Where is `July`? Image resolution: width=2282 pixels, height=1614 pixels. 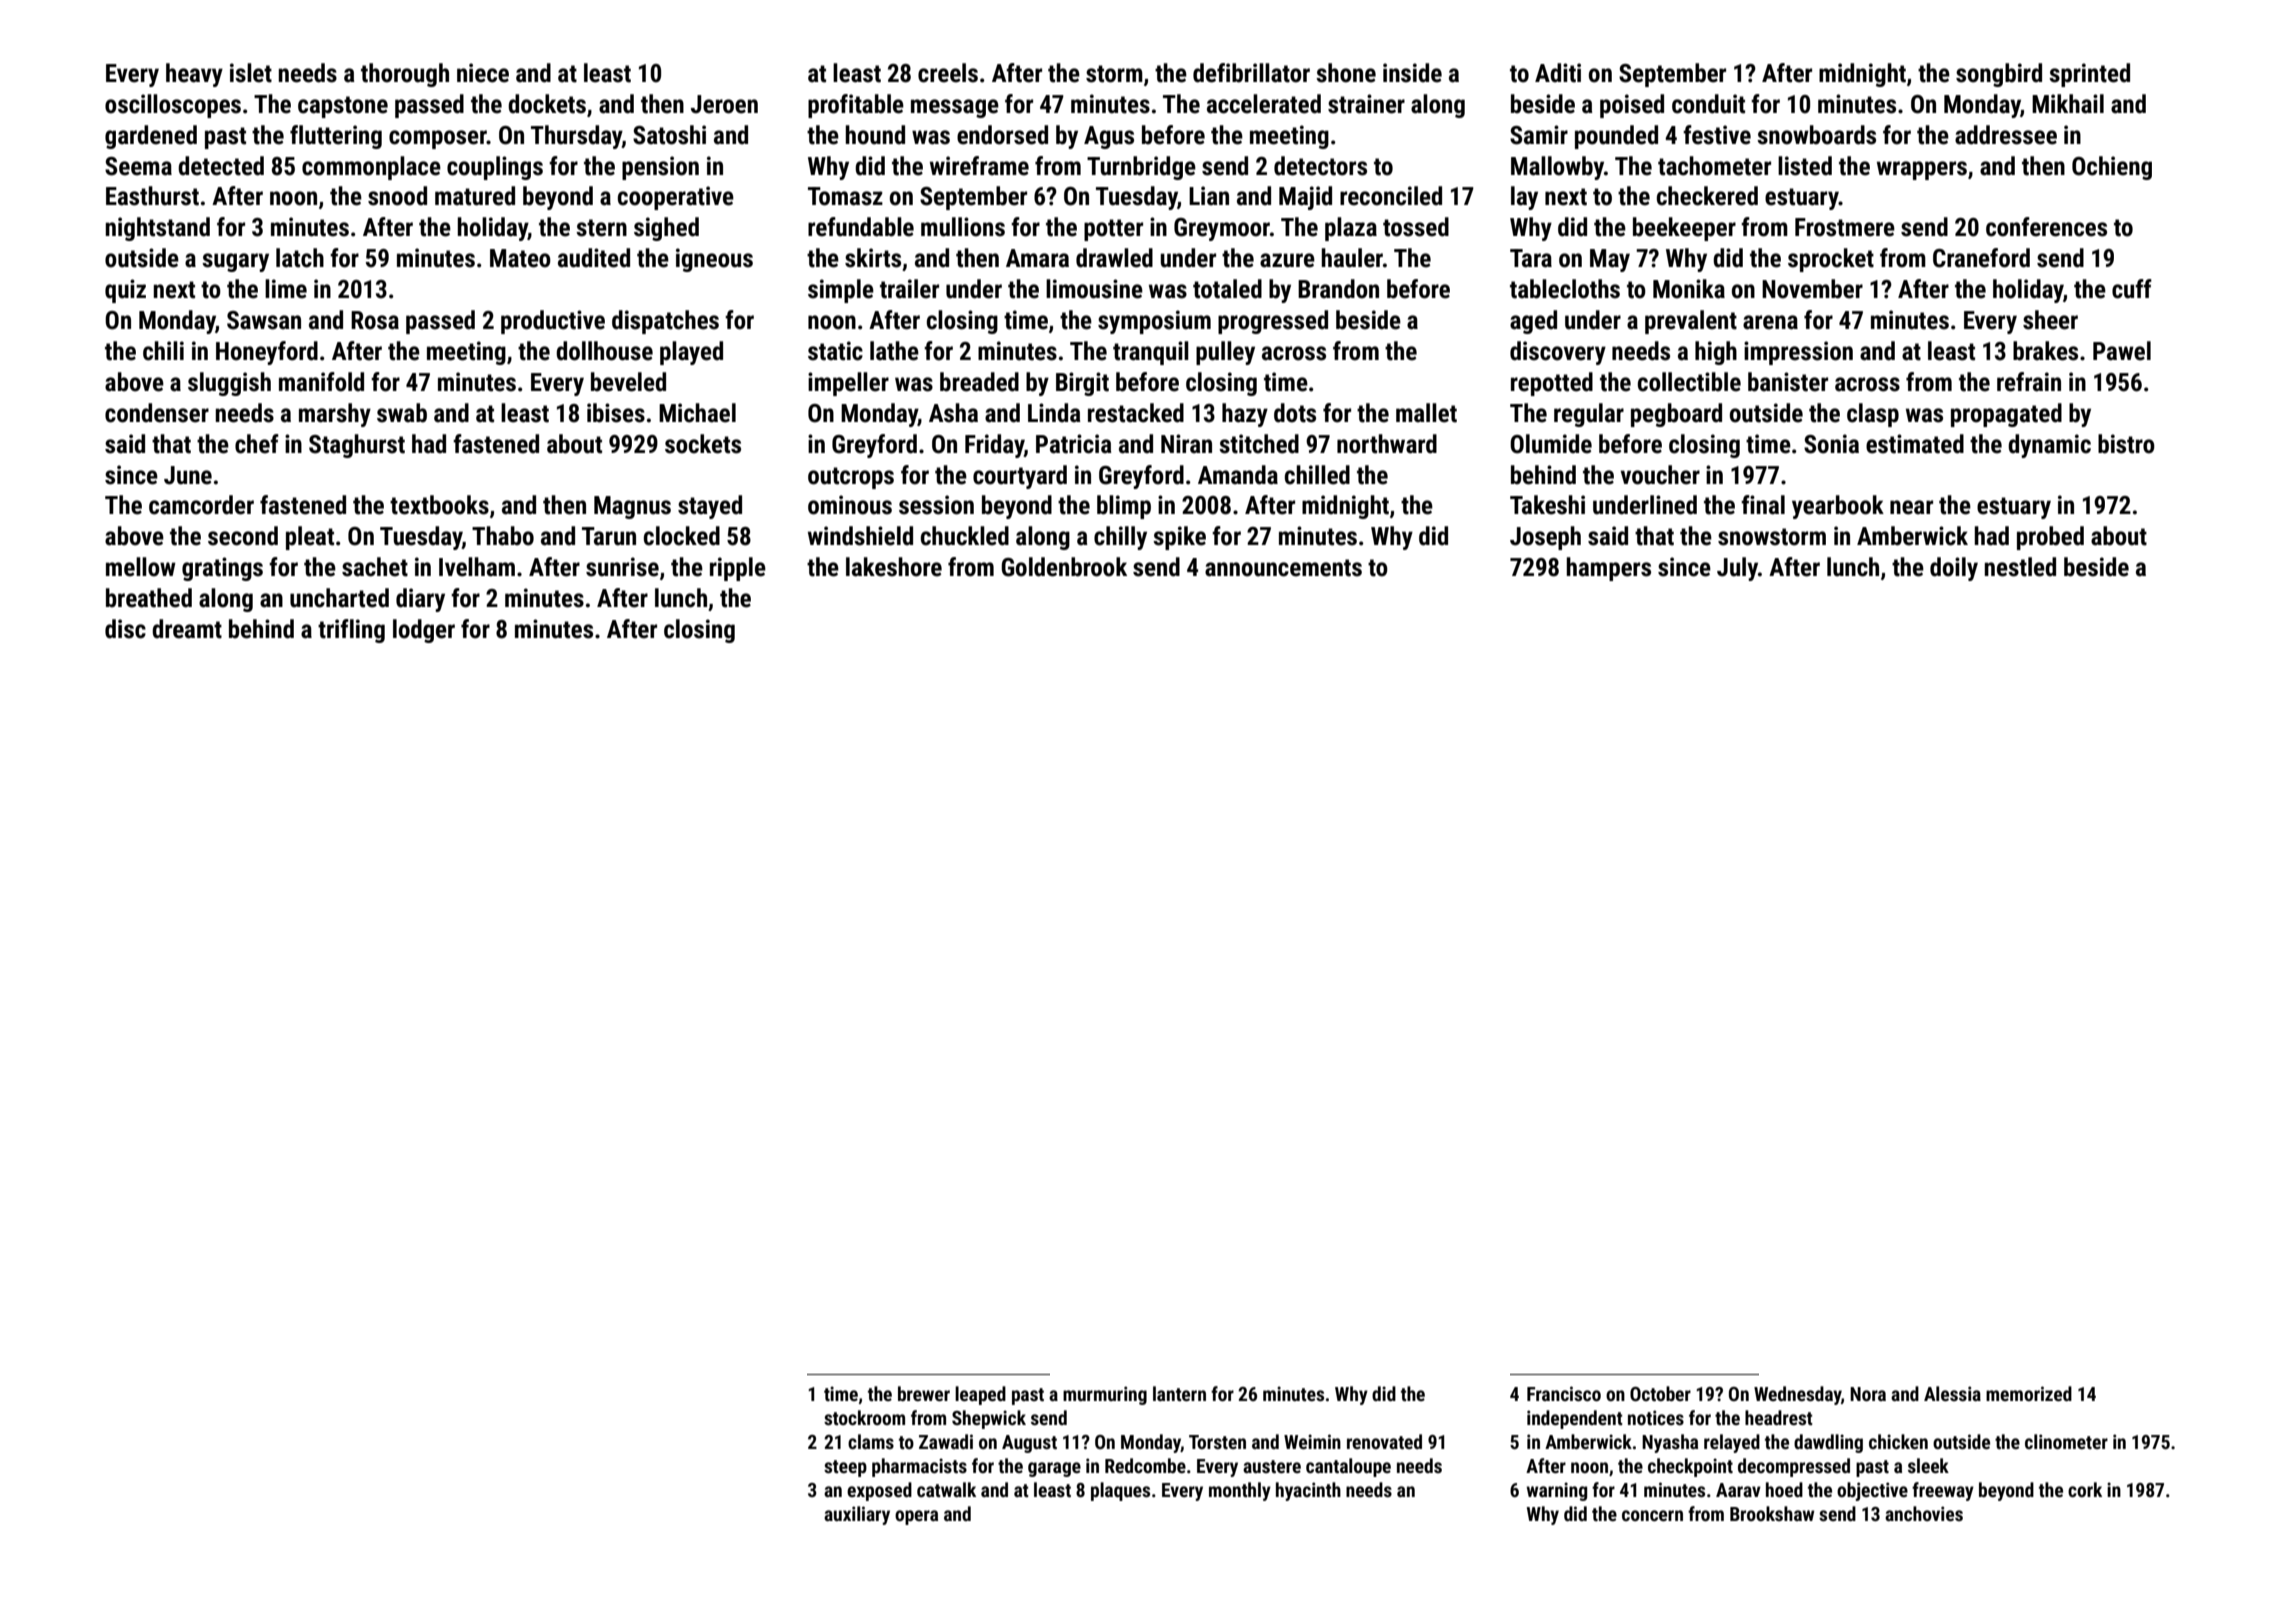 July is located at coordinates (1737, 569).
